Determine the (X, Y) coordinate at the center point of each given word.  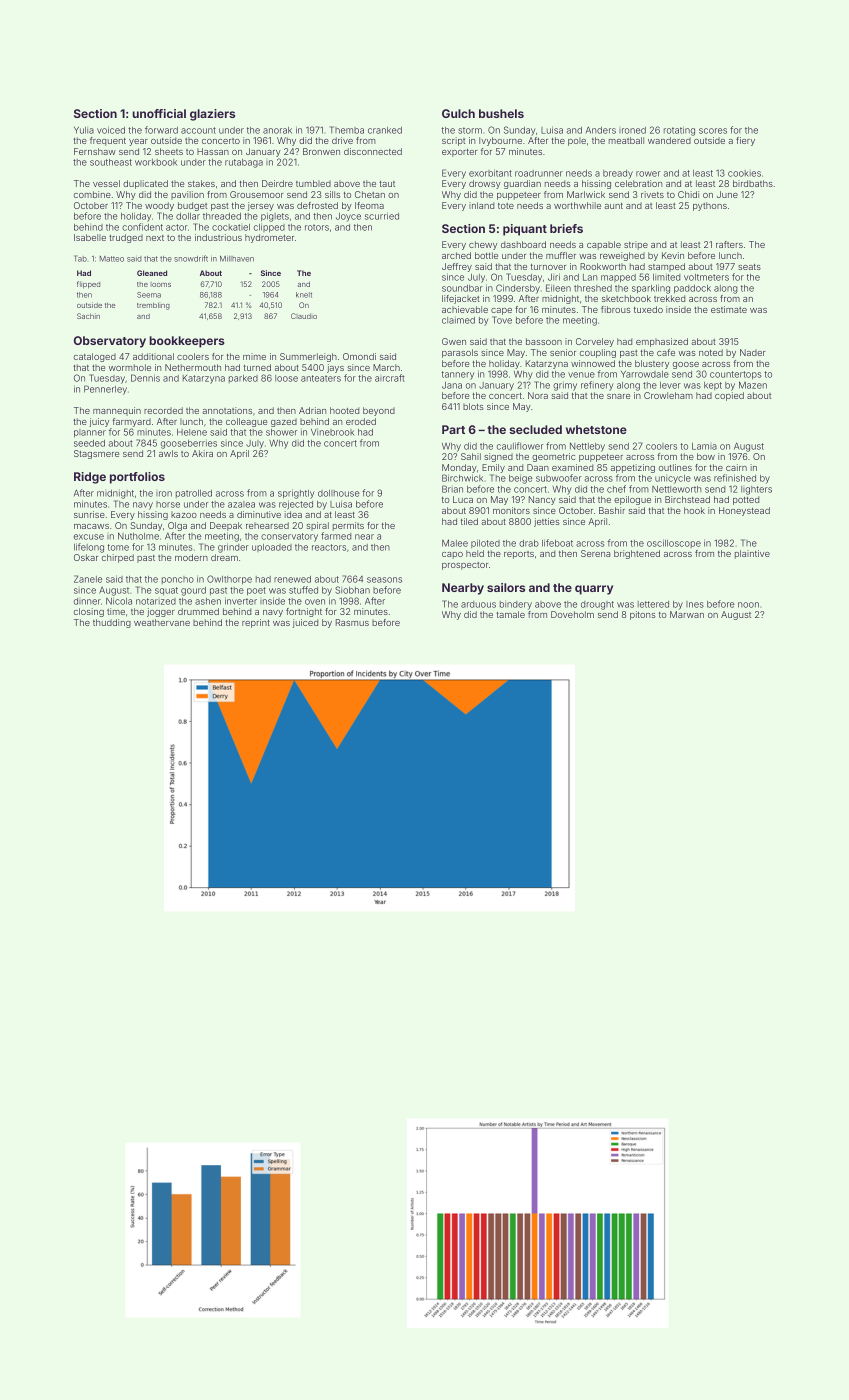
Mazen (753, 385)
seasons (384, 580)
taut (387, 184)
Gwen (454, 341)
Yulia (84, 130)
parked (243, 379)
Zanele (88, 579)
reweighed (622, 256)
